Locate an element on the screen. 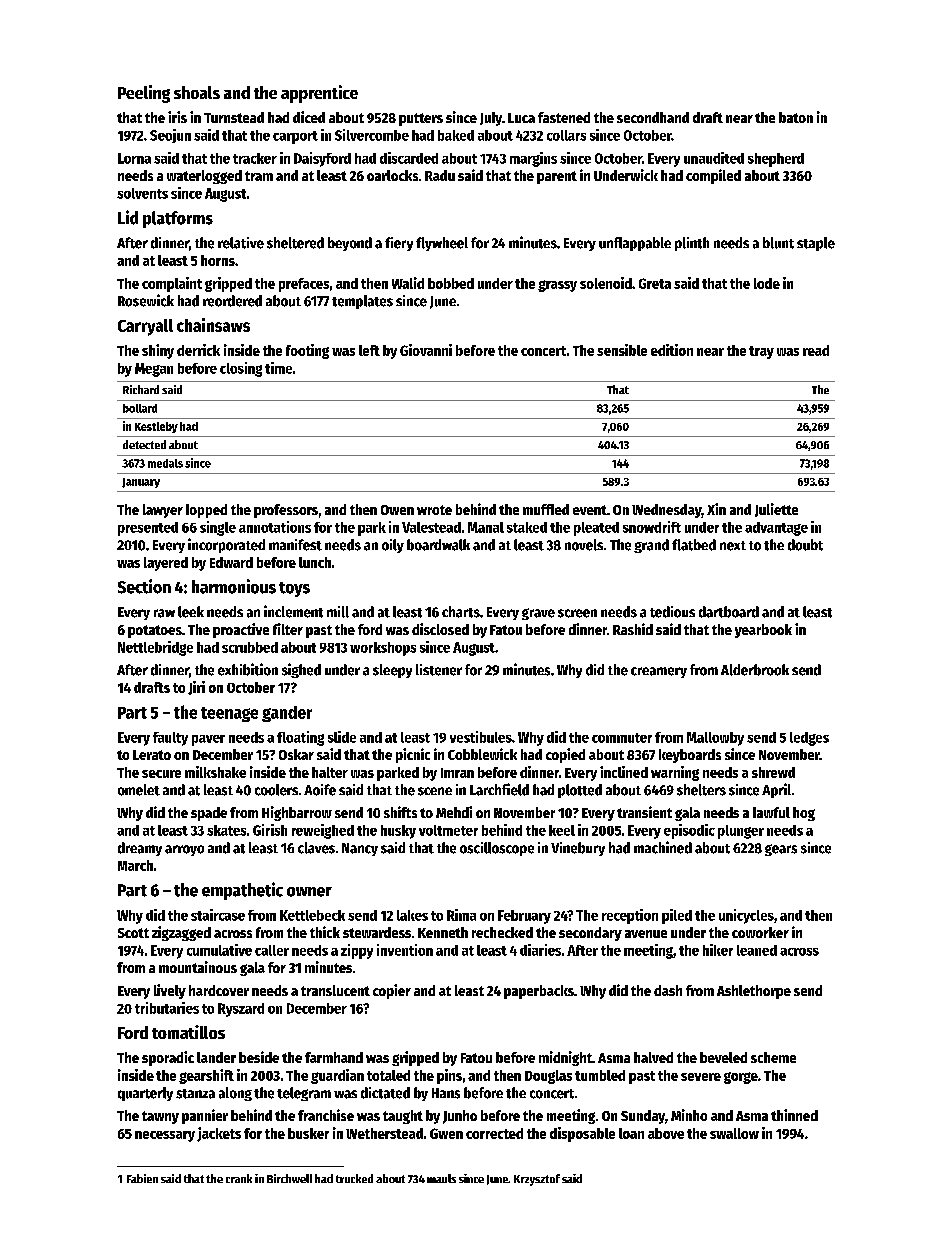  mountainous is located at coordinates (198, 967).
